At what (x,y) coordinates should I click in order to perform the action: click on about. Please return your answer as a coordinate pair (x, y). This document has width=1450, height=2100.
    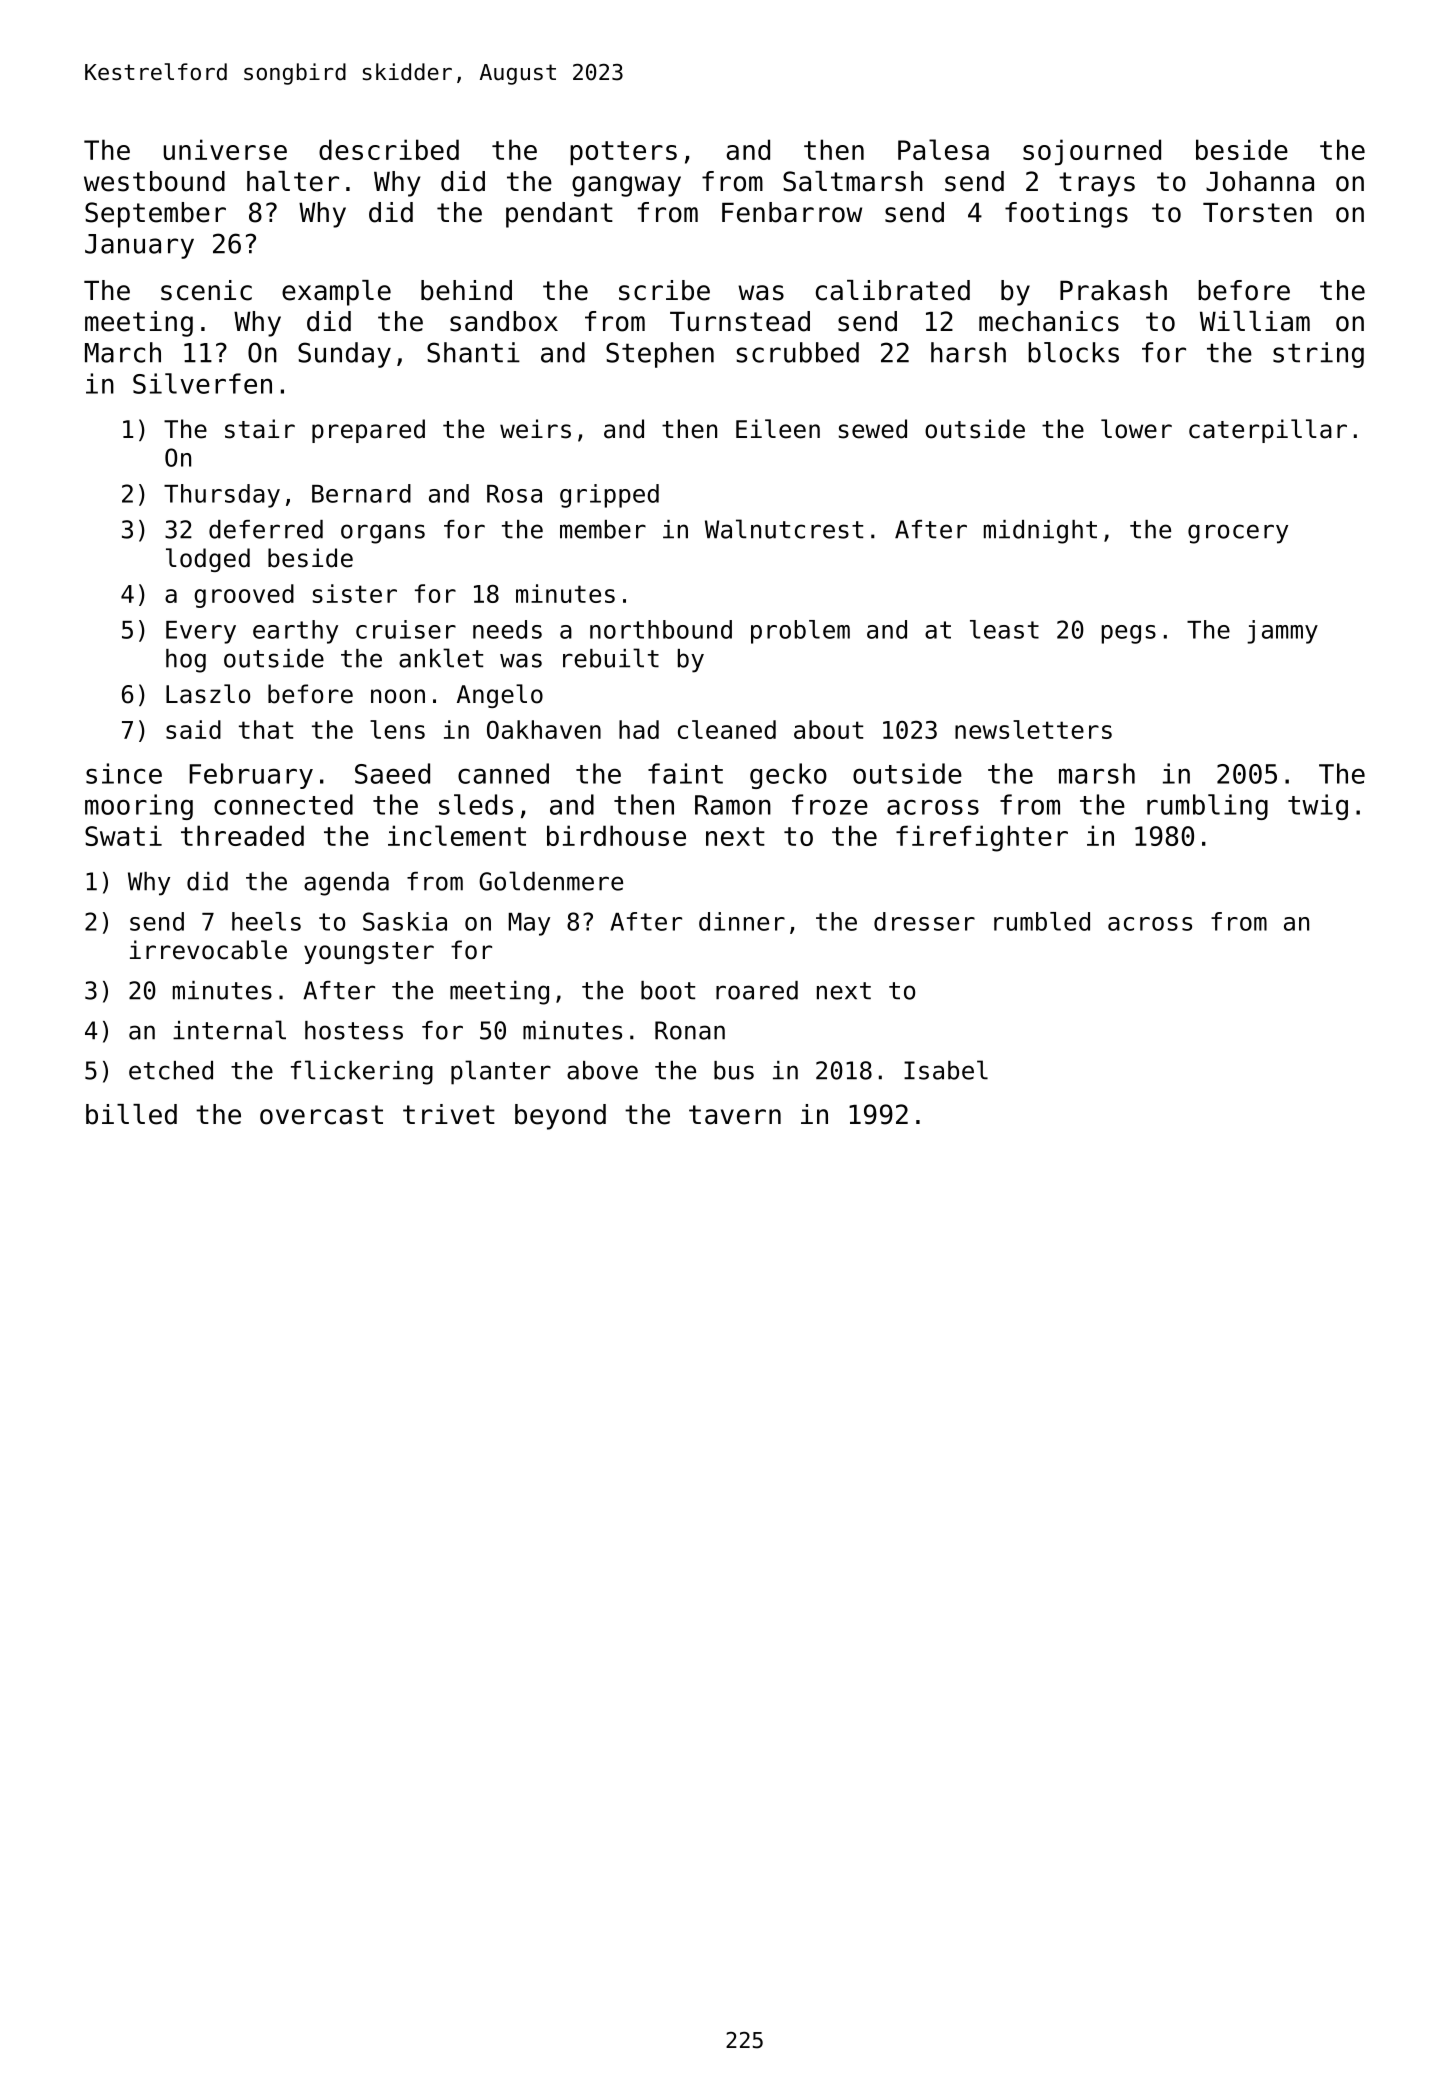
    Looking at the image, I should click on (828, 729).
